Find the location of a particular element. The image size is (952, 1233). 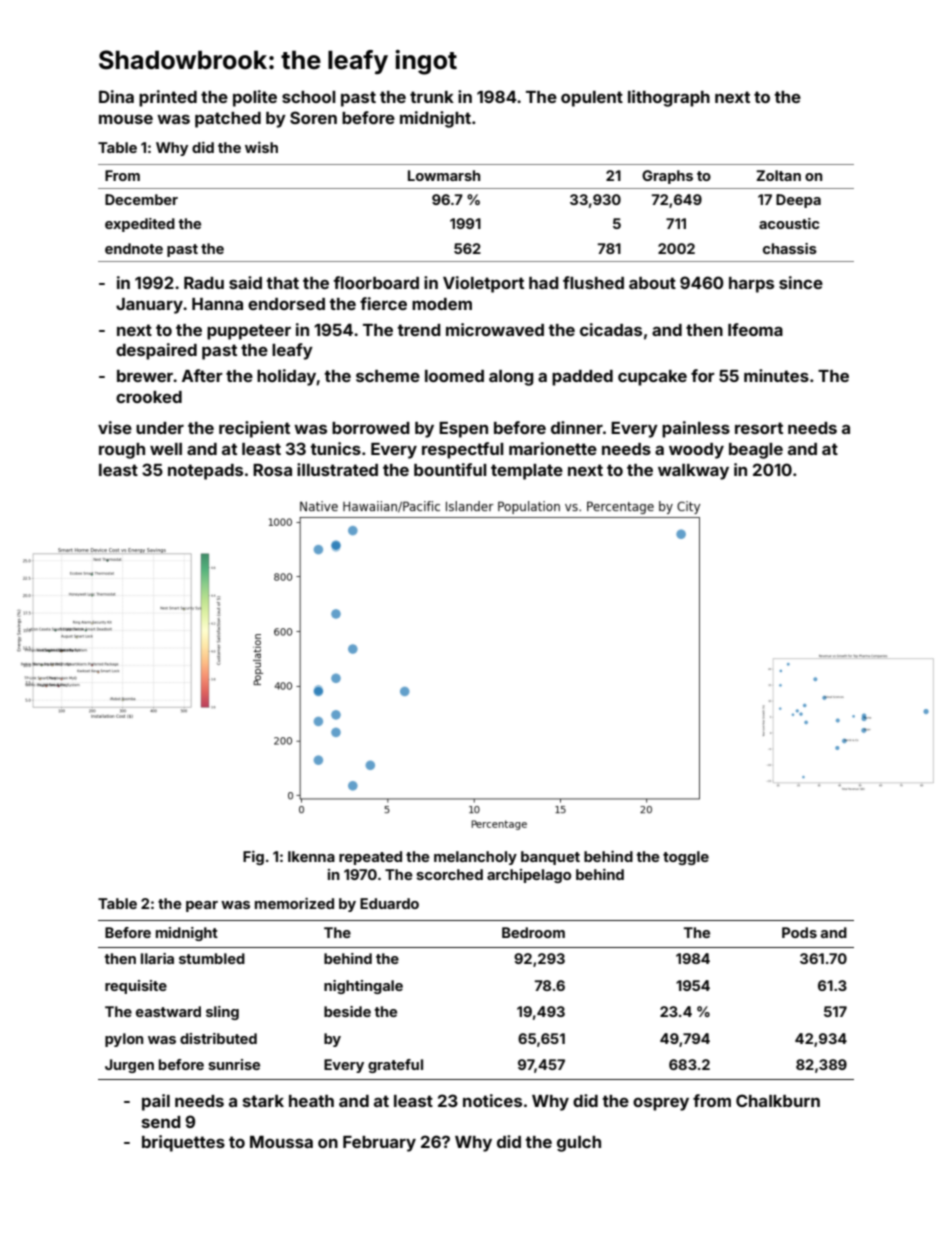

dinner is located at coordinates (577, 427).
